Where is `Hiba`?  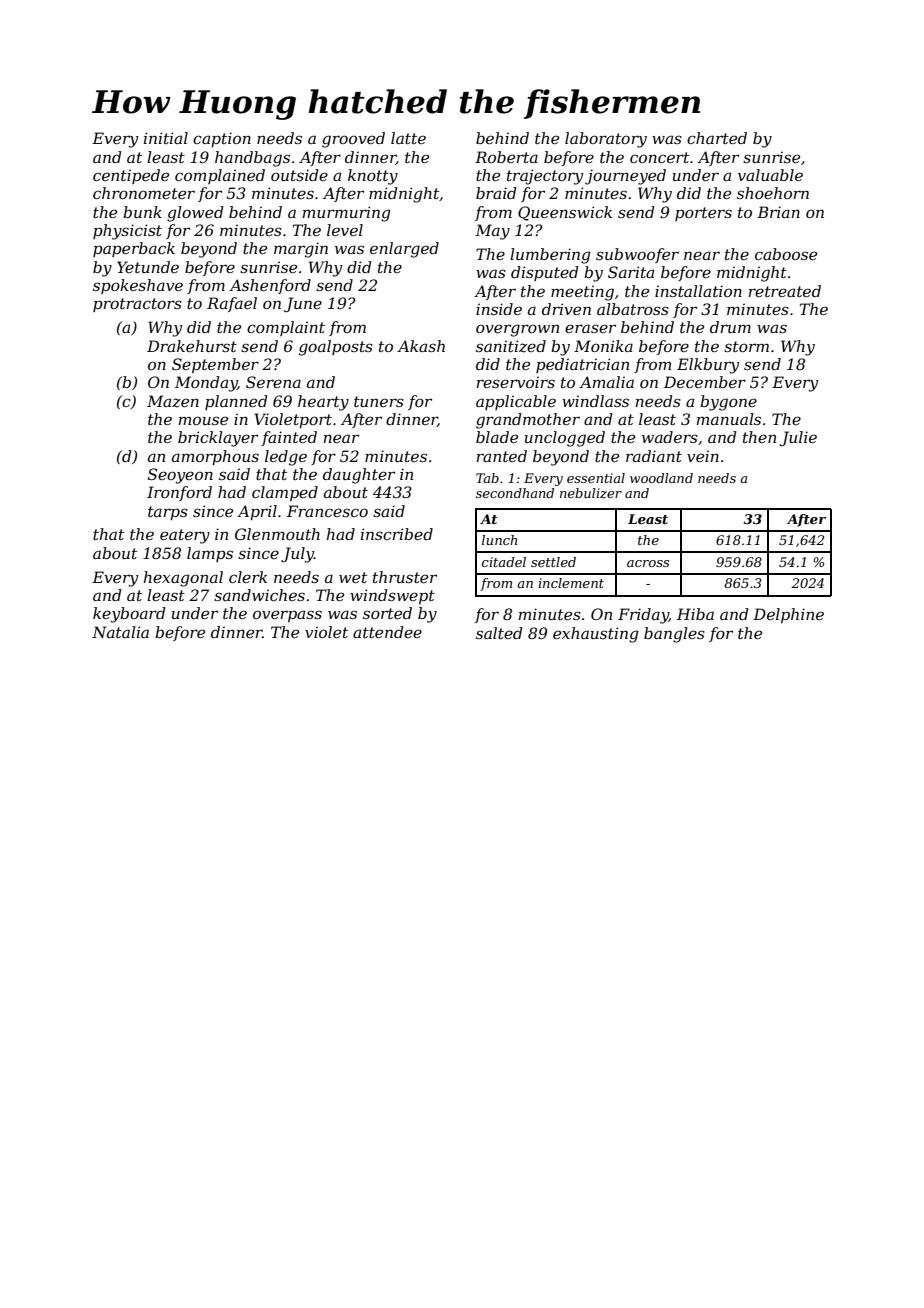 Hiba is located at coordinates (695, 614).
